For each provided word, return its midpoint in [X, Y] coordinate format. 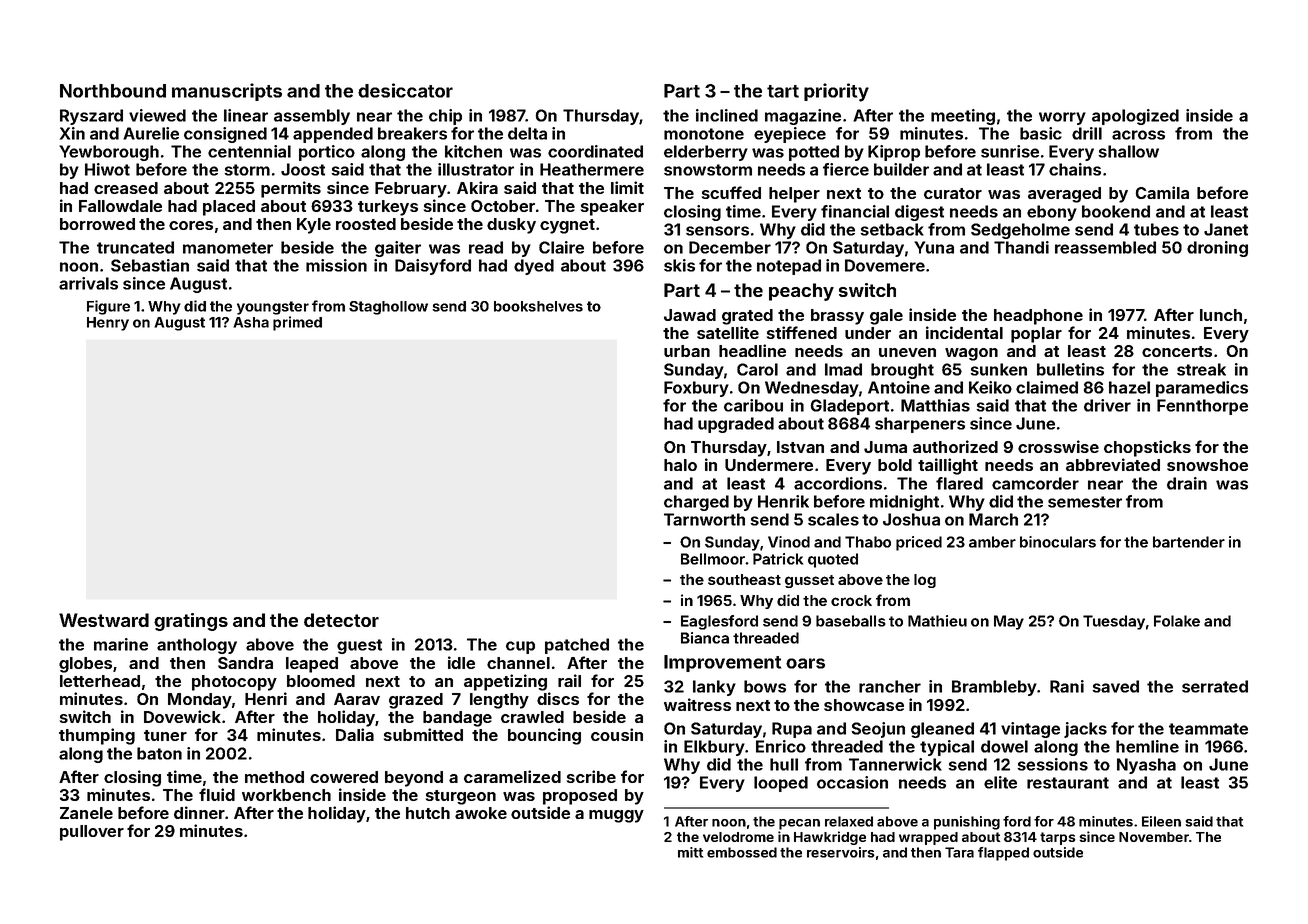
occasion [852, 782]
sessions [1052, 764]
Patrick [778, 559]
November [1154, 837]
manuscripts [227, 92]
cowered [344, 777]
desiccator [405, 90]
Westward [104, 620]
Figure [108, 307]
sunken [998, 369]
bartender [1189, 542]
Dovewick [182, 716]
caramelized [512, 776]
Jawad [690, 315]
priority [836, 92]
